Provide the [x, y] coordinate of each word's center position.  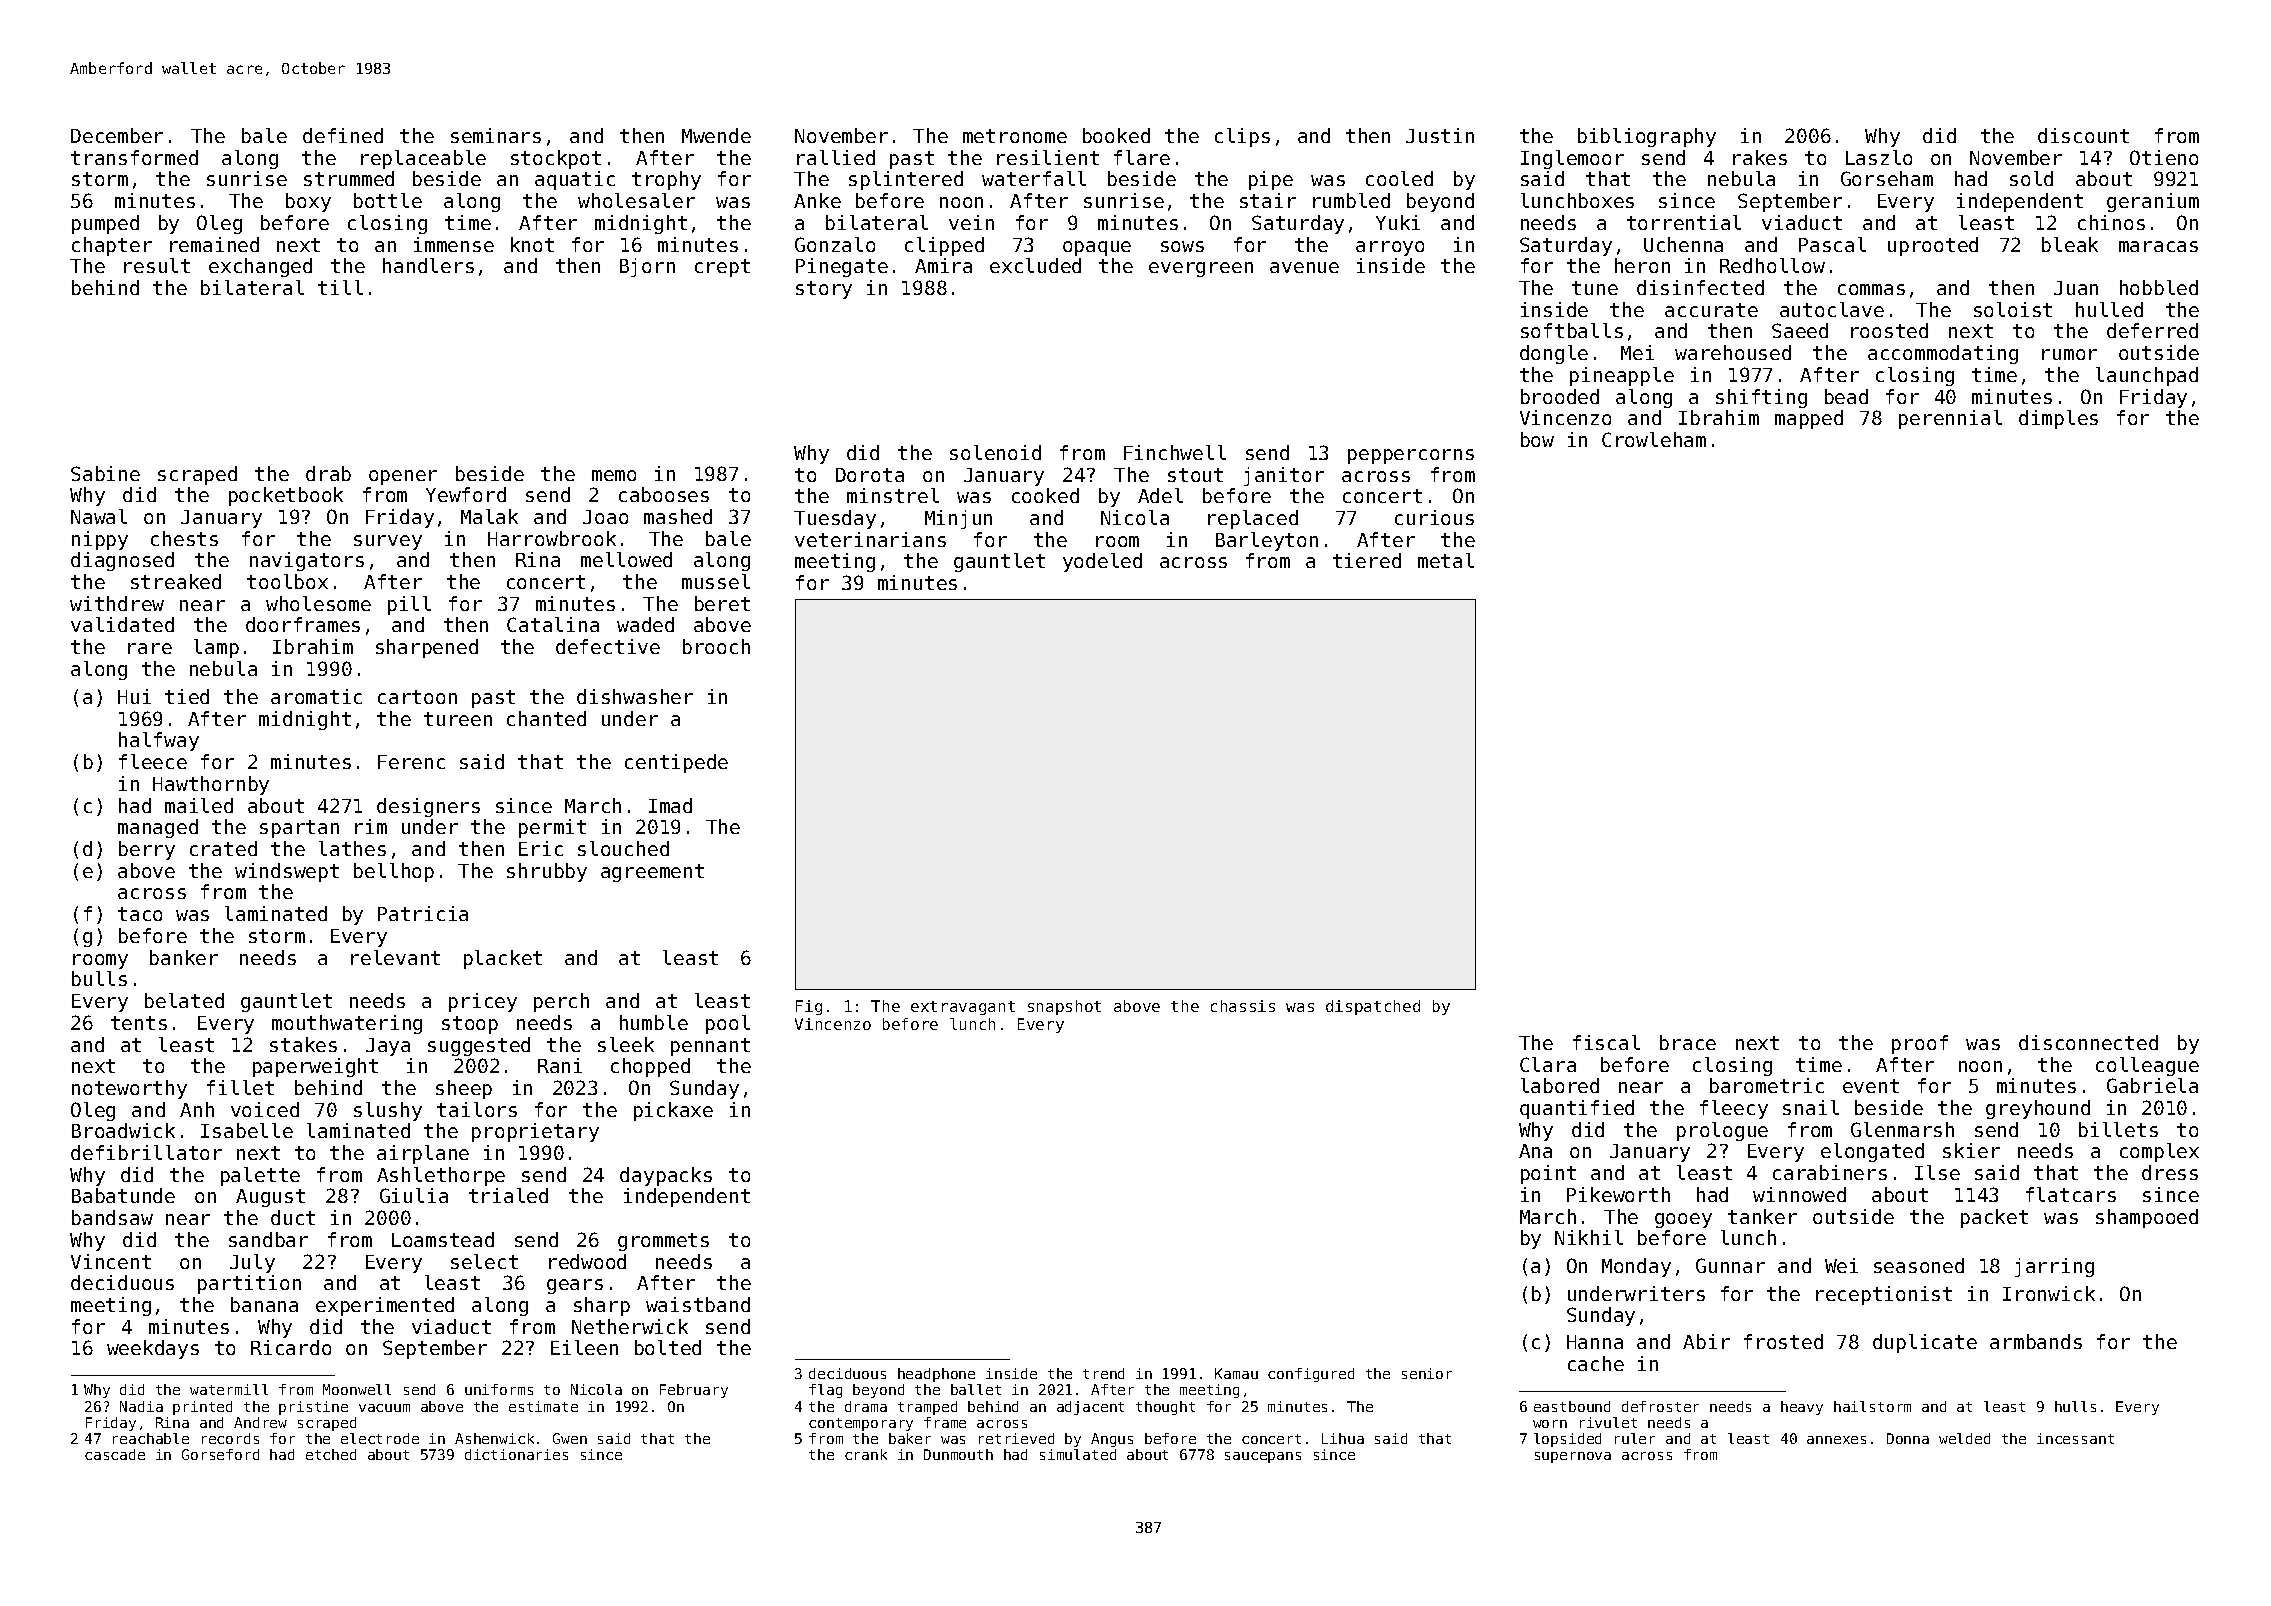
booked [1116, 135]
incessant [2075, 1438]
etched [331, 1454]
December [117, 135]
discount [2083, 135]
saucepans [1263, 1457]
